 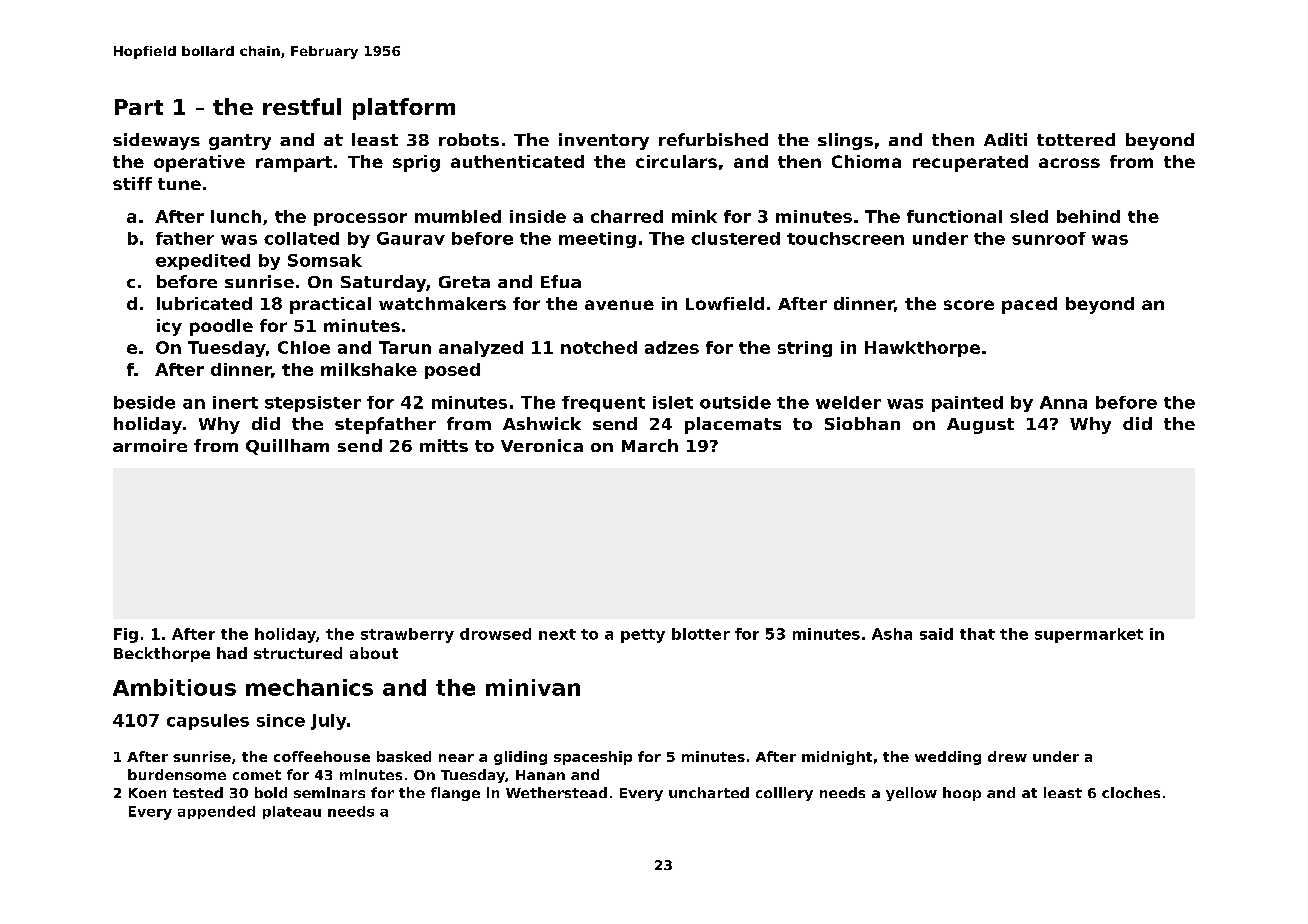 What do you see at coordinates (1088, 216) in the screenshot?
I see `behind` at bounding box center [1088, 216].
